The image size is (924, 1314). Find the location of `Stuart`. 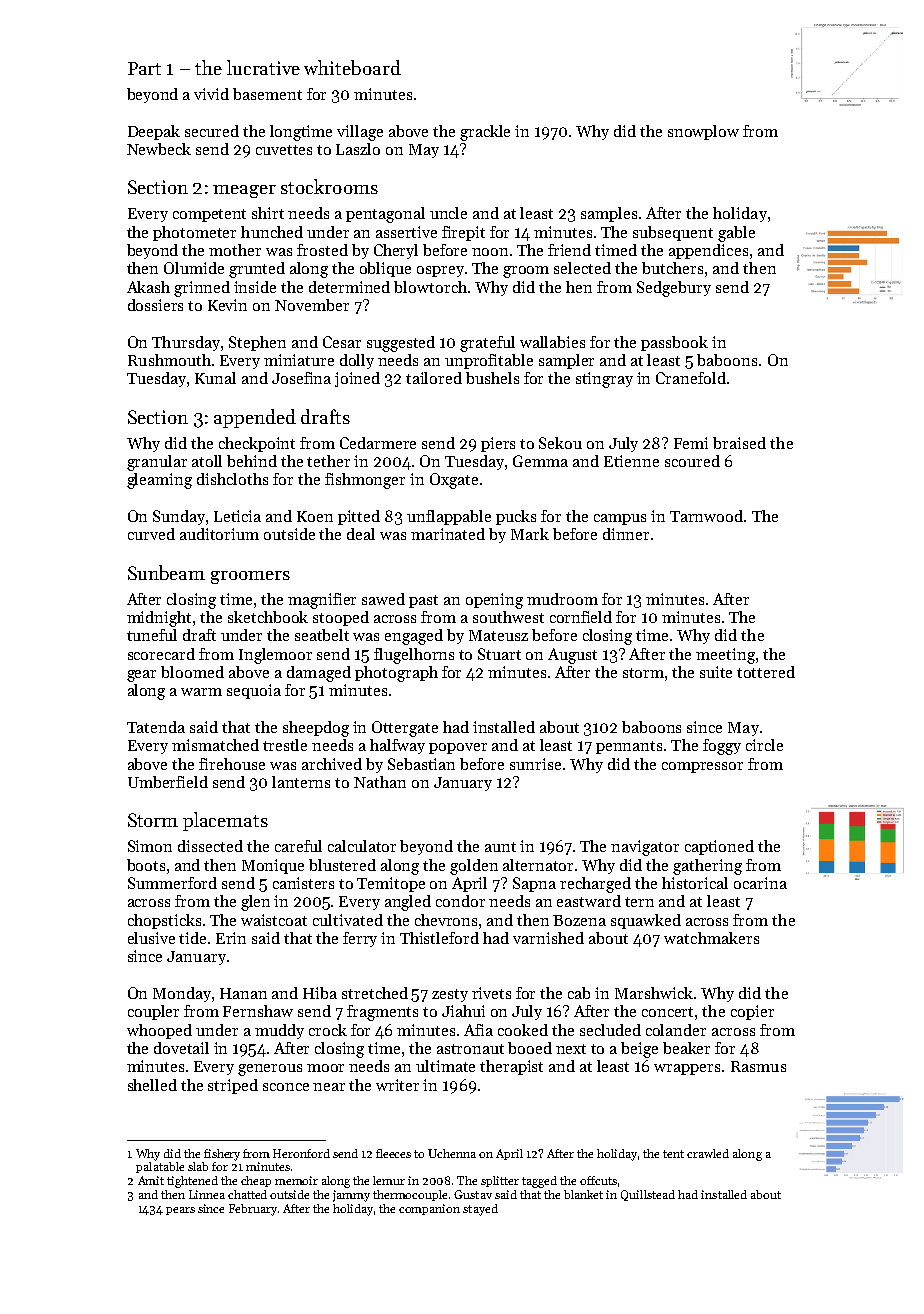

Stuart is located at coordinates (499, 654).
